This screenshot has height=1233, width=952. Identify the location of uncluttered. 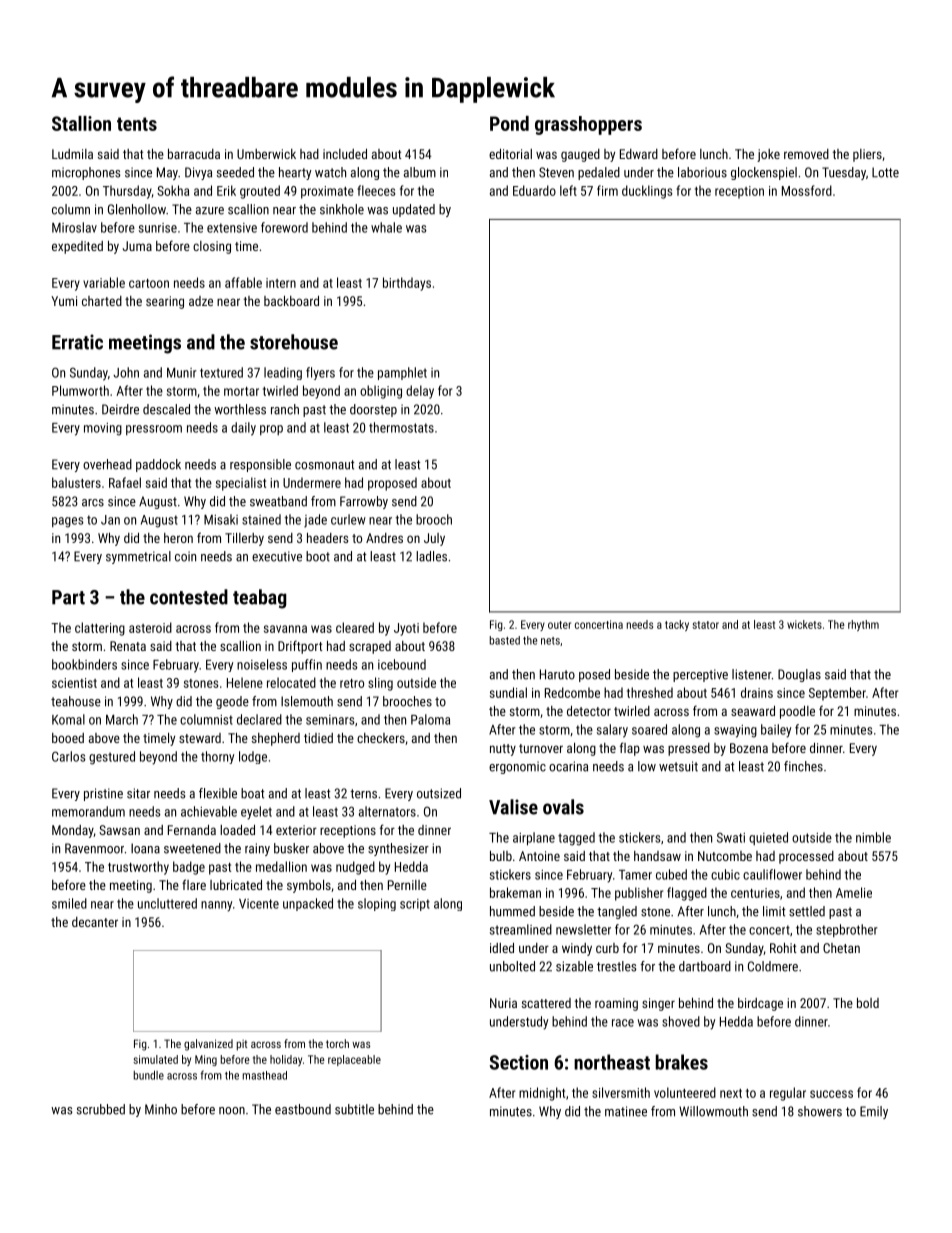
(167, 903).
